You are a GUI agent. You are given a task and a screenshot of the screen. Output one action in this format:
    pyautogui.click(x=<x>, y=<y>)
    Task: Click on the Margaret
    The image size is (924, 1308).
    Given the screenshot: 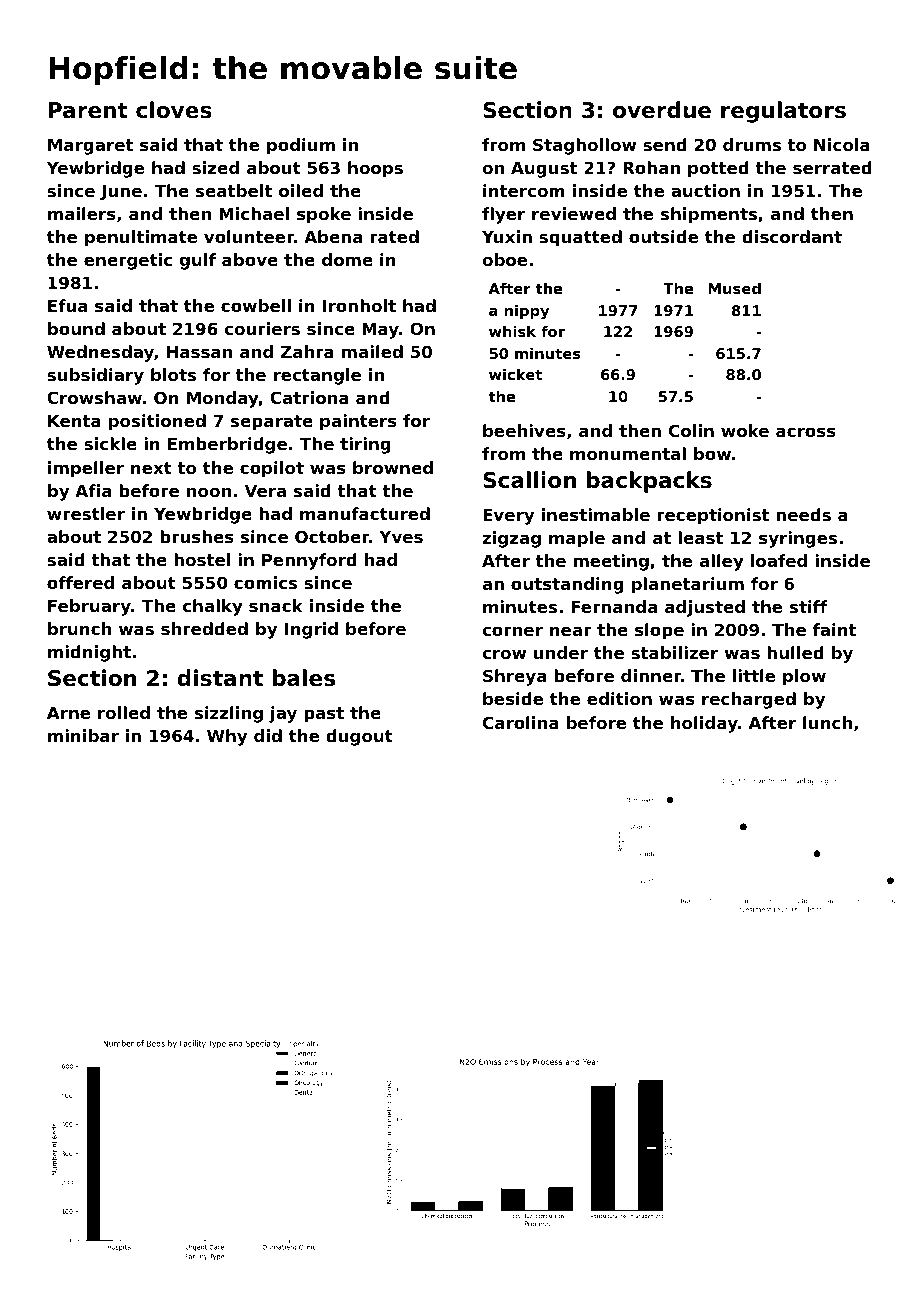 What is the action you would take?
    pyautogui.click(x=90, y=147)
